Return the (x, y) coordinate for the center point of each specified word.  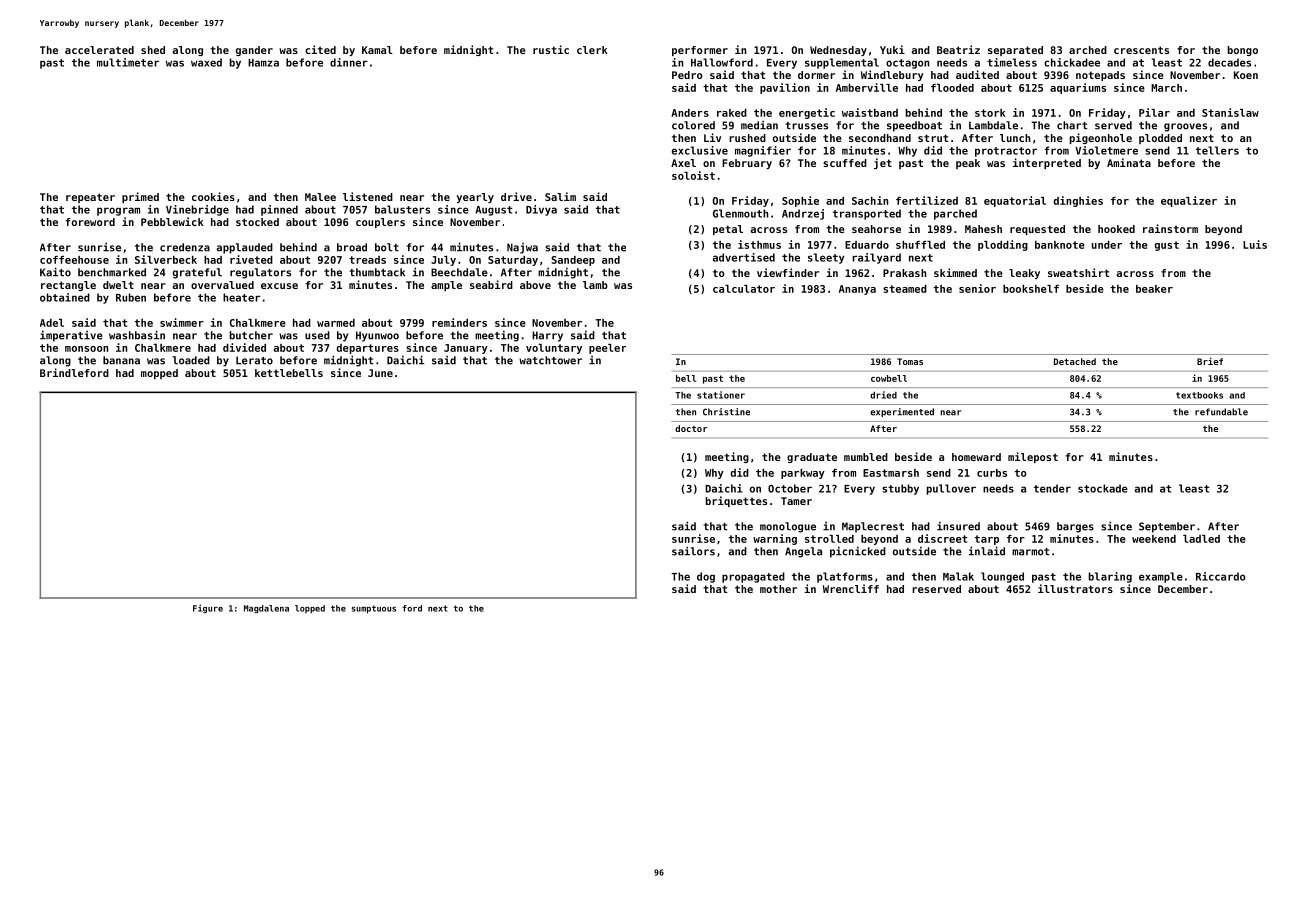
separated (1015, 51)
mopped (159, 374)
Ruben (131, 297)
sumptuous (374, 609)
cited (320, 49)
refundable (1221, 412)
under (1107, 245)
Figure (208, 608)
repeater (90, 198)
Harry (547, 336)
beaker (1154, 289)
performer (700, 51)
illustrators (1075, 588)
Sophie (800, 201)
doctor (691, 428)
